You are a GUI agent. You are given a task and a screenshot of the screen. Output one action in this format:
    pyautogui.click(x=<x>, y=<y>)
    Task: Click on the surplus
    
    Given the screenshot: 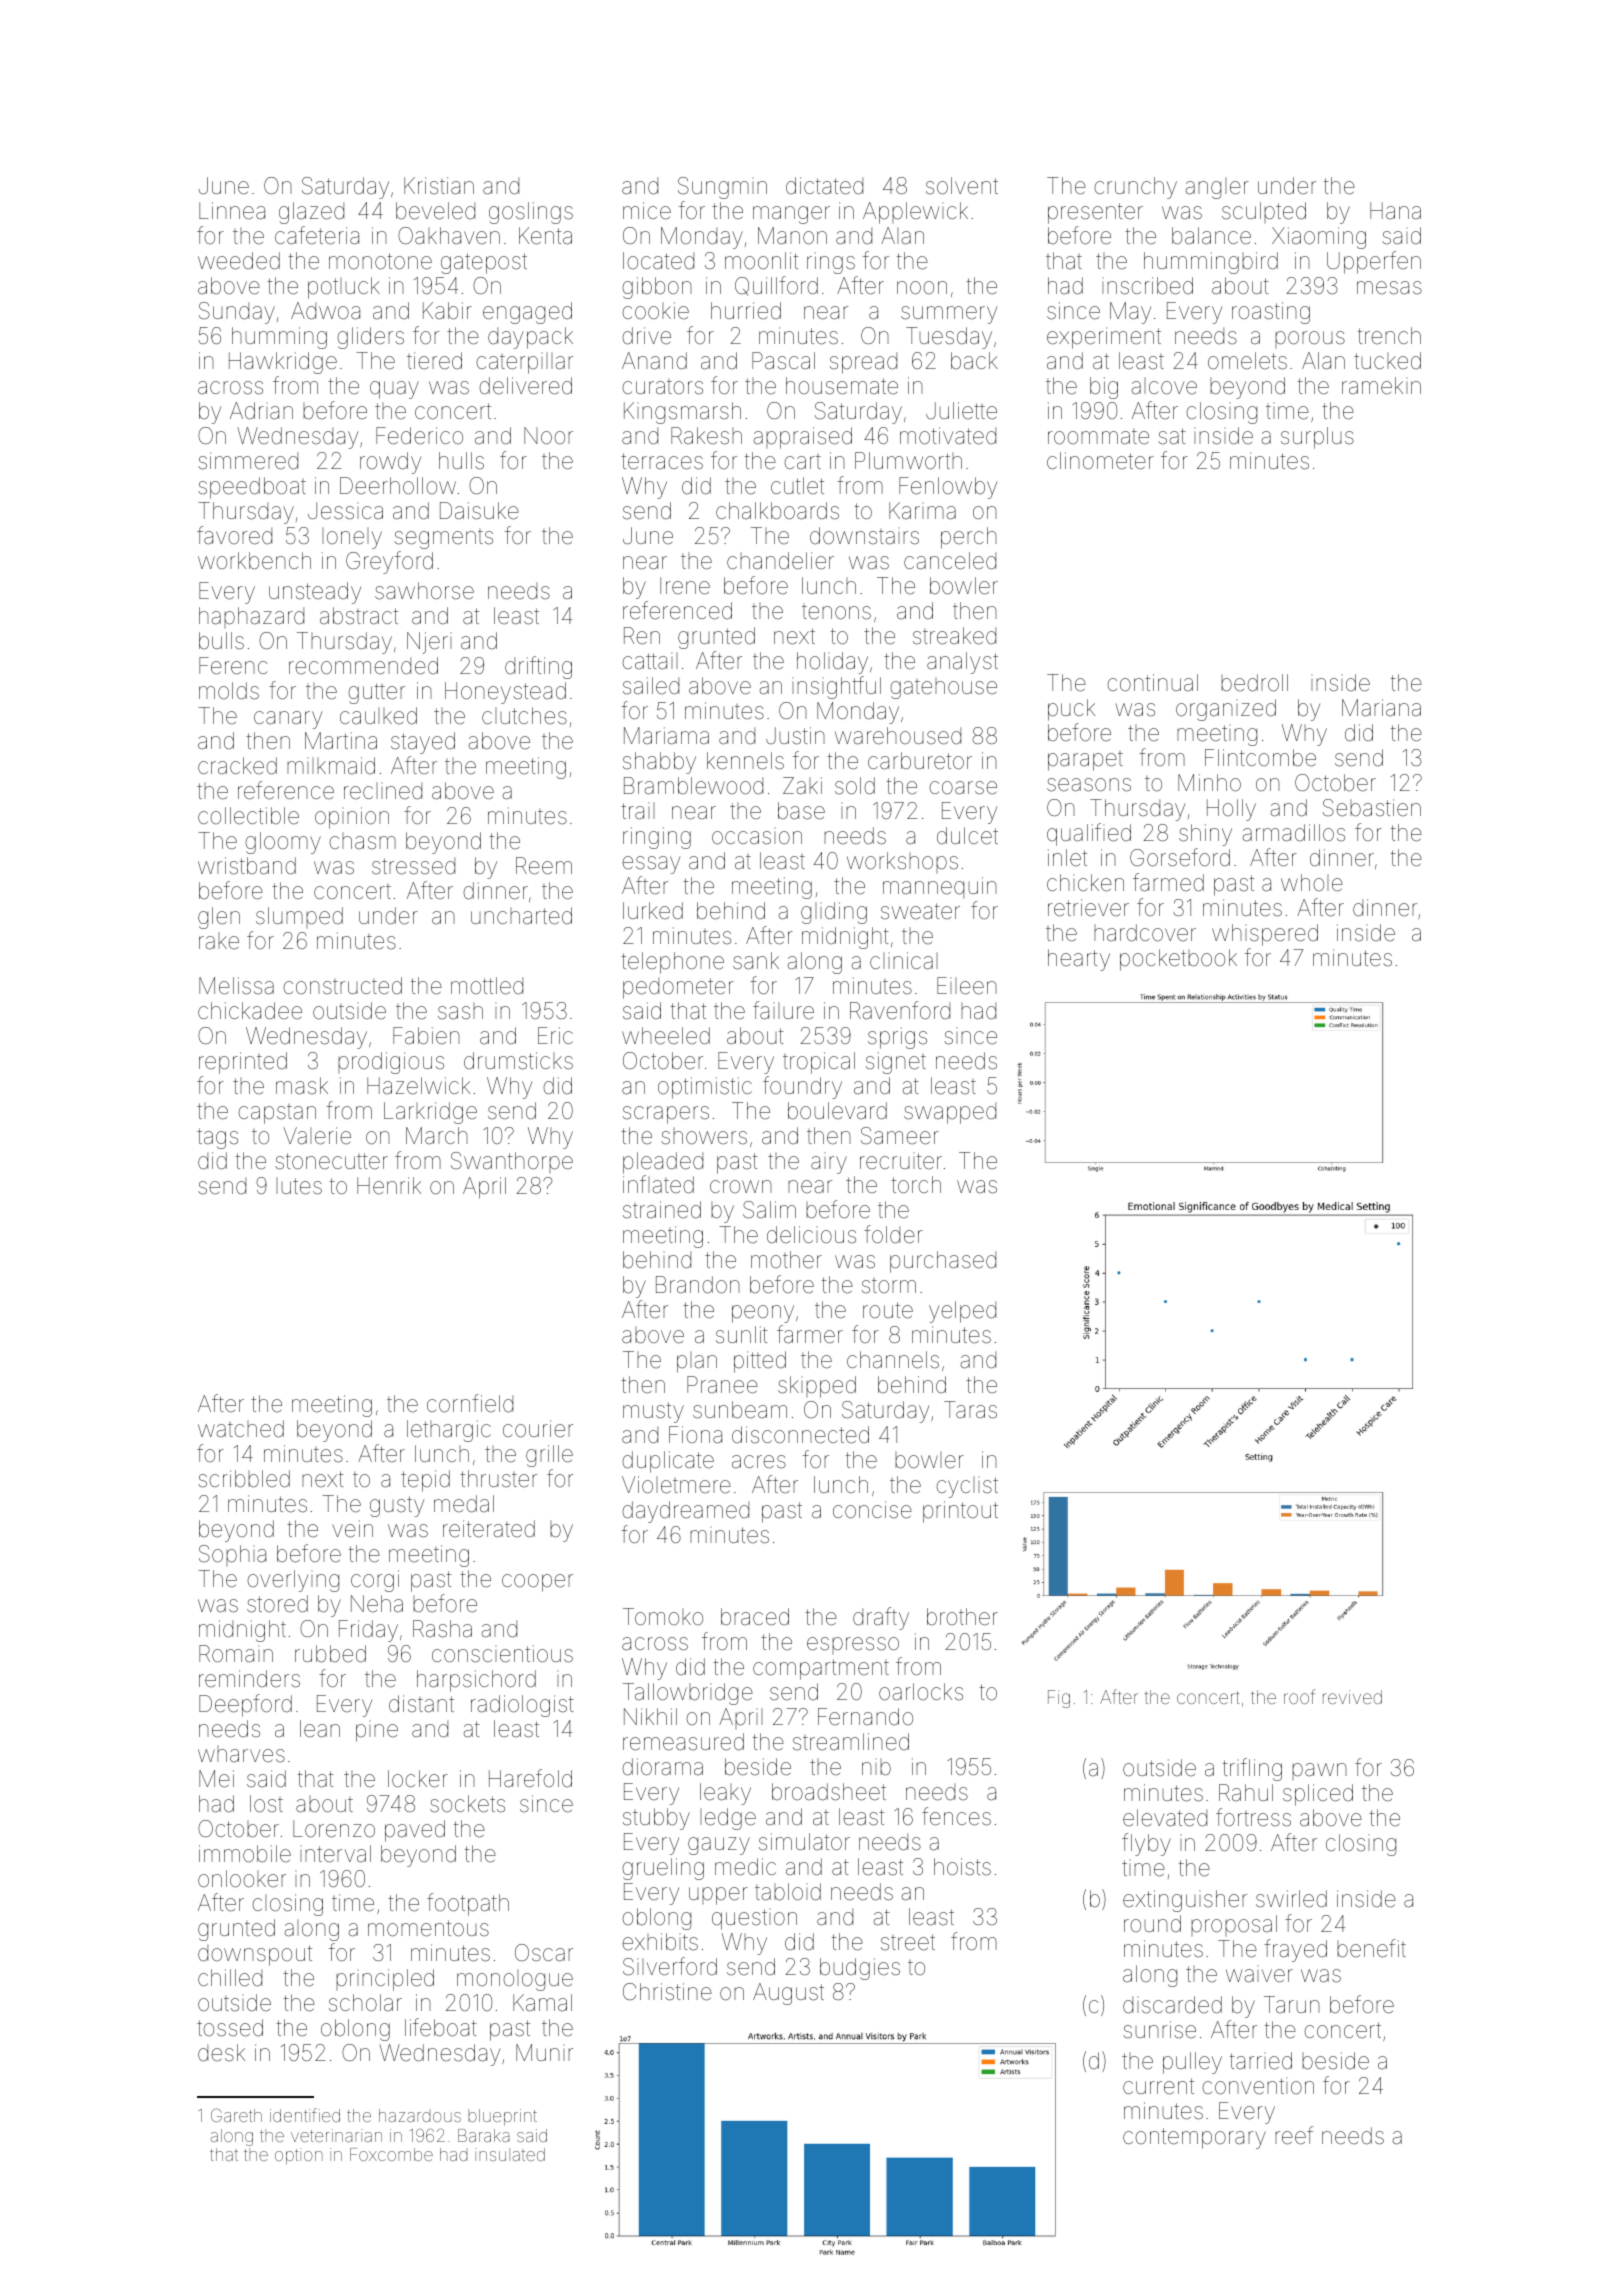 What is the action you would take?
    pyautogui.click(x=1317, y=438)
